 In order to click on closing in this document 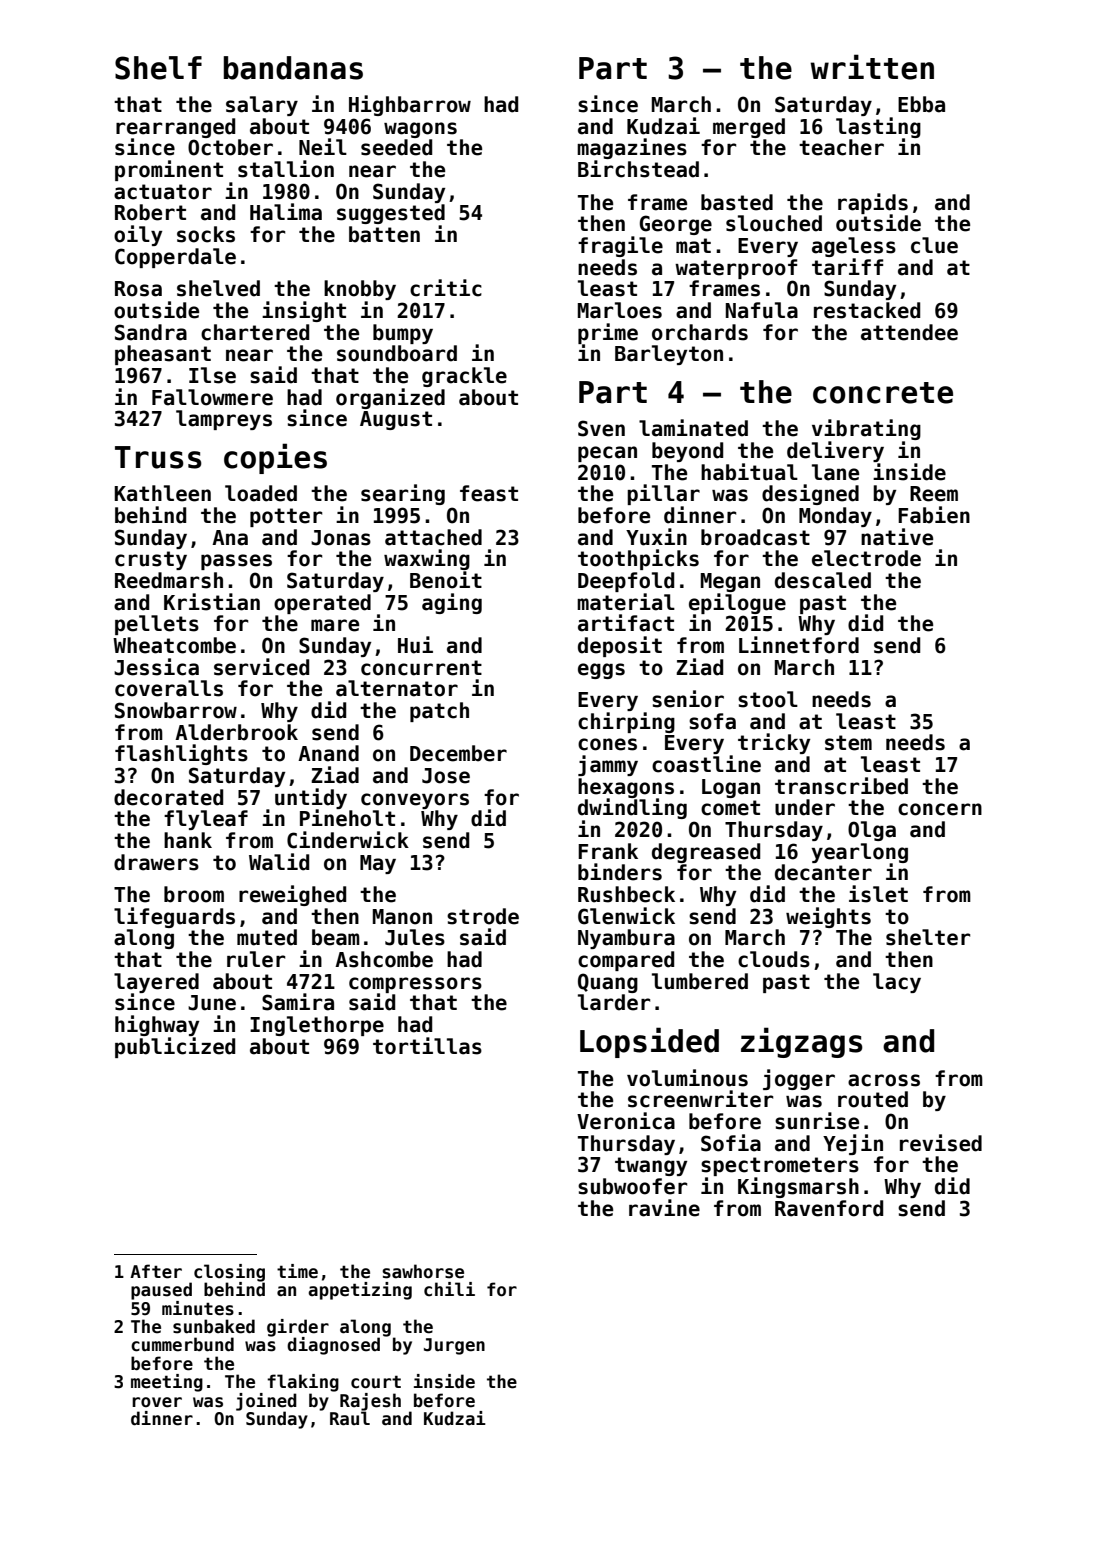, I will do `click(229, 1273)`.
